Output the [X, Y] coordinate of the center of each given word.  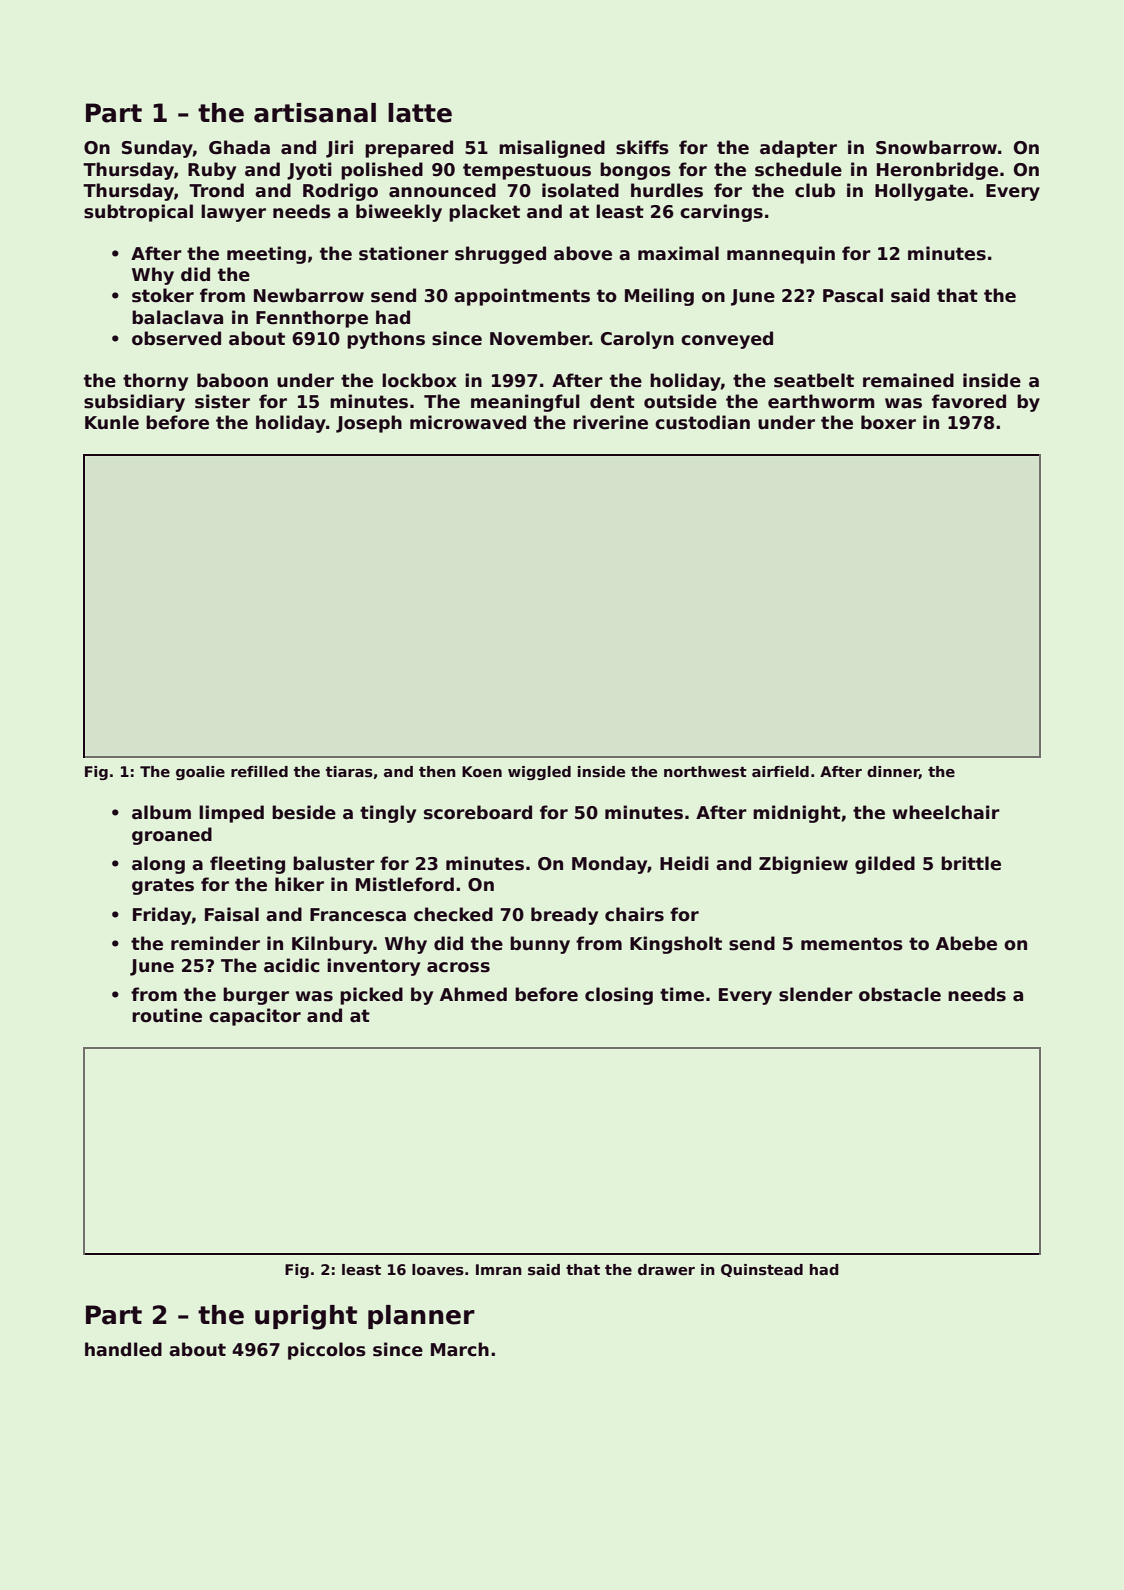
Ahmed [473, 994]
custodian [702, 422]
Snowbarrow [936, 147]
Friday [162, 916]
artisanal [315, 113]
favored [969, 401]
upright [306, 1317]
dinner [893, 772]
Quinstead [762, 1270]
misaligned [552, 149]
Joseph [369, 424]
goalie [200, 773]
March [460, 1349]
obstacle [900, 994]
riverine [610, 422]
